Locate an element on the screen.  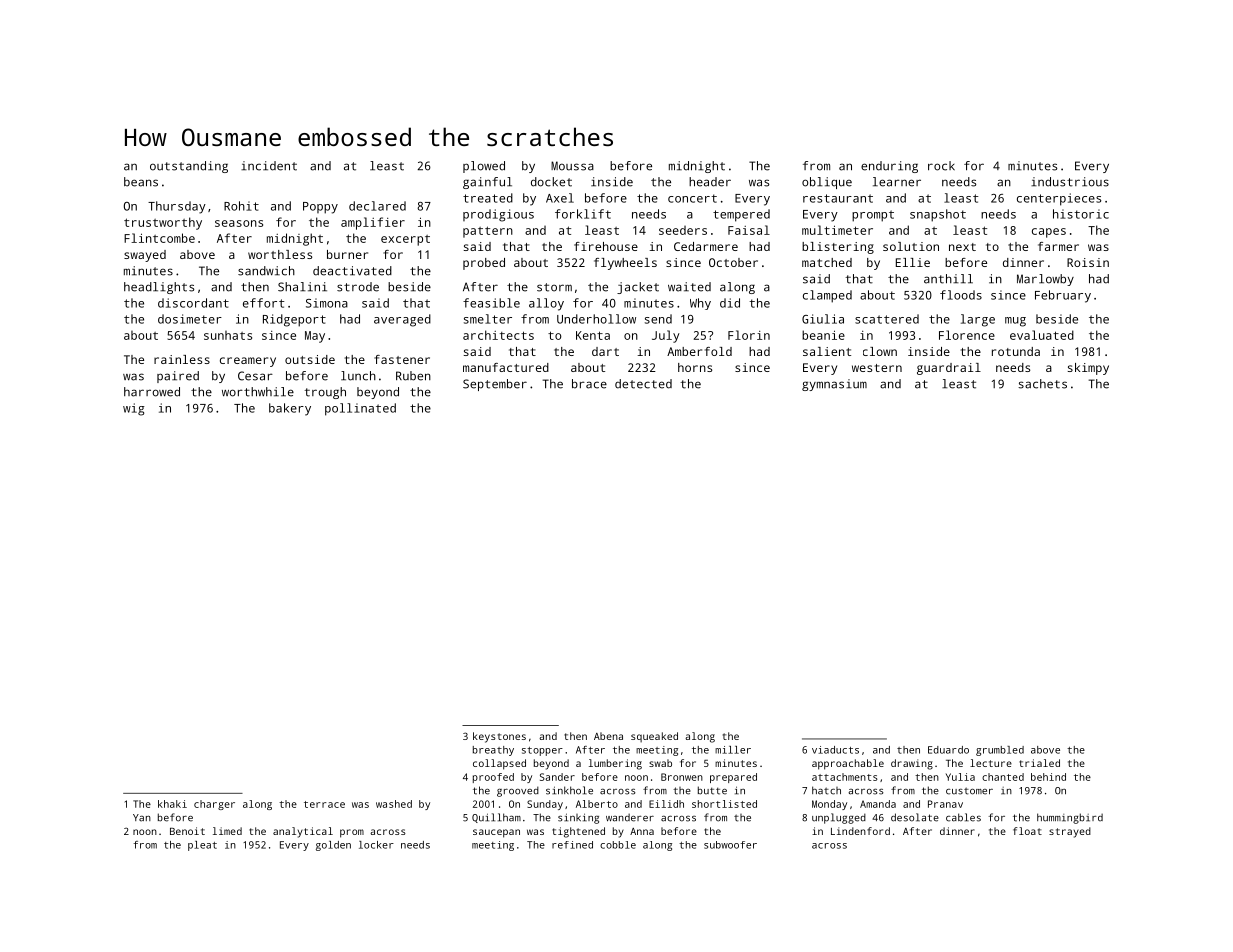
beans is located at coordinates (141, 182).
